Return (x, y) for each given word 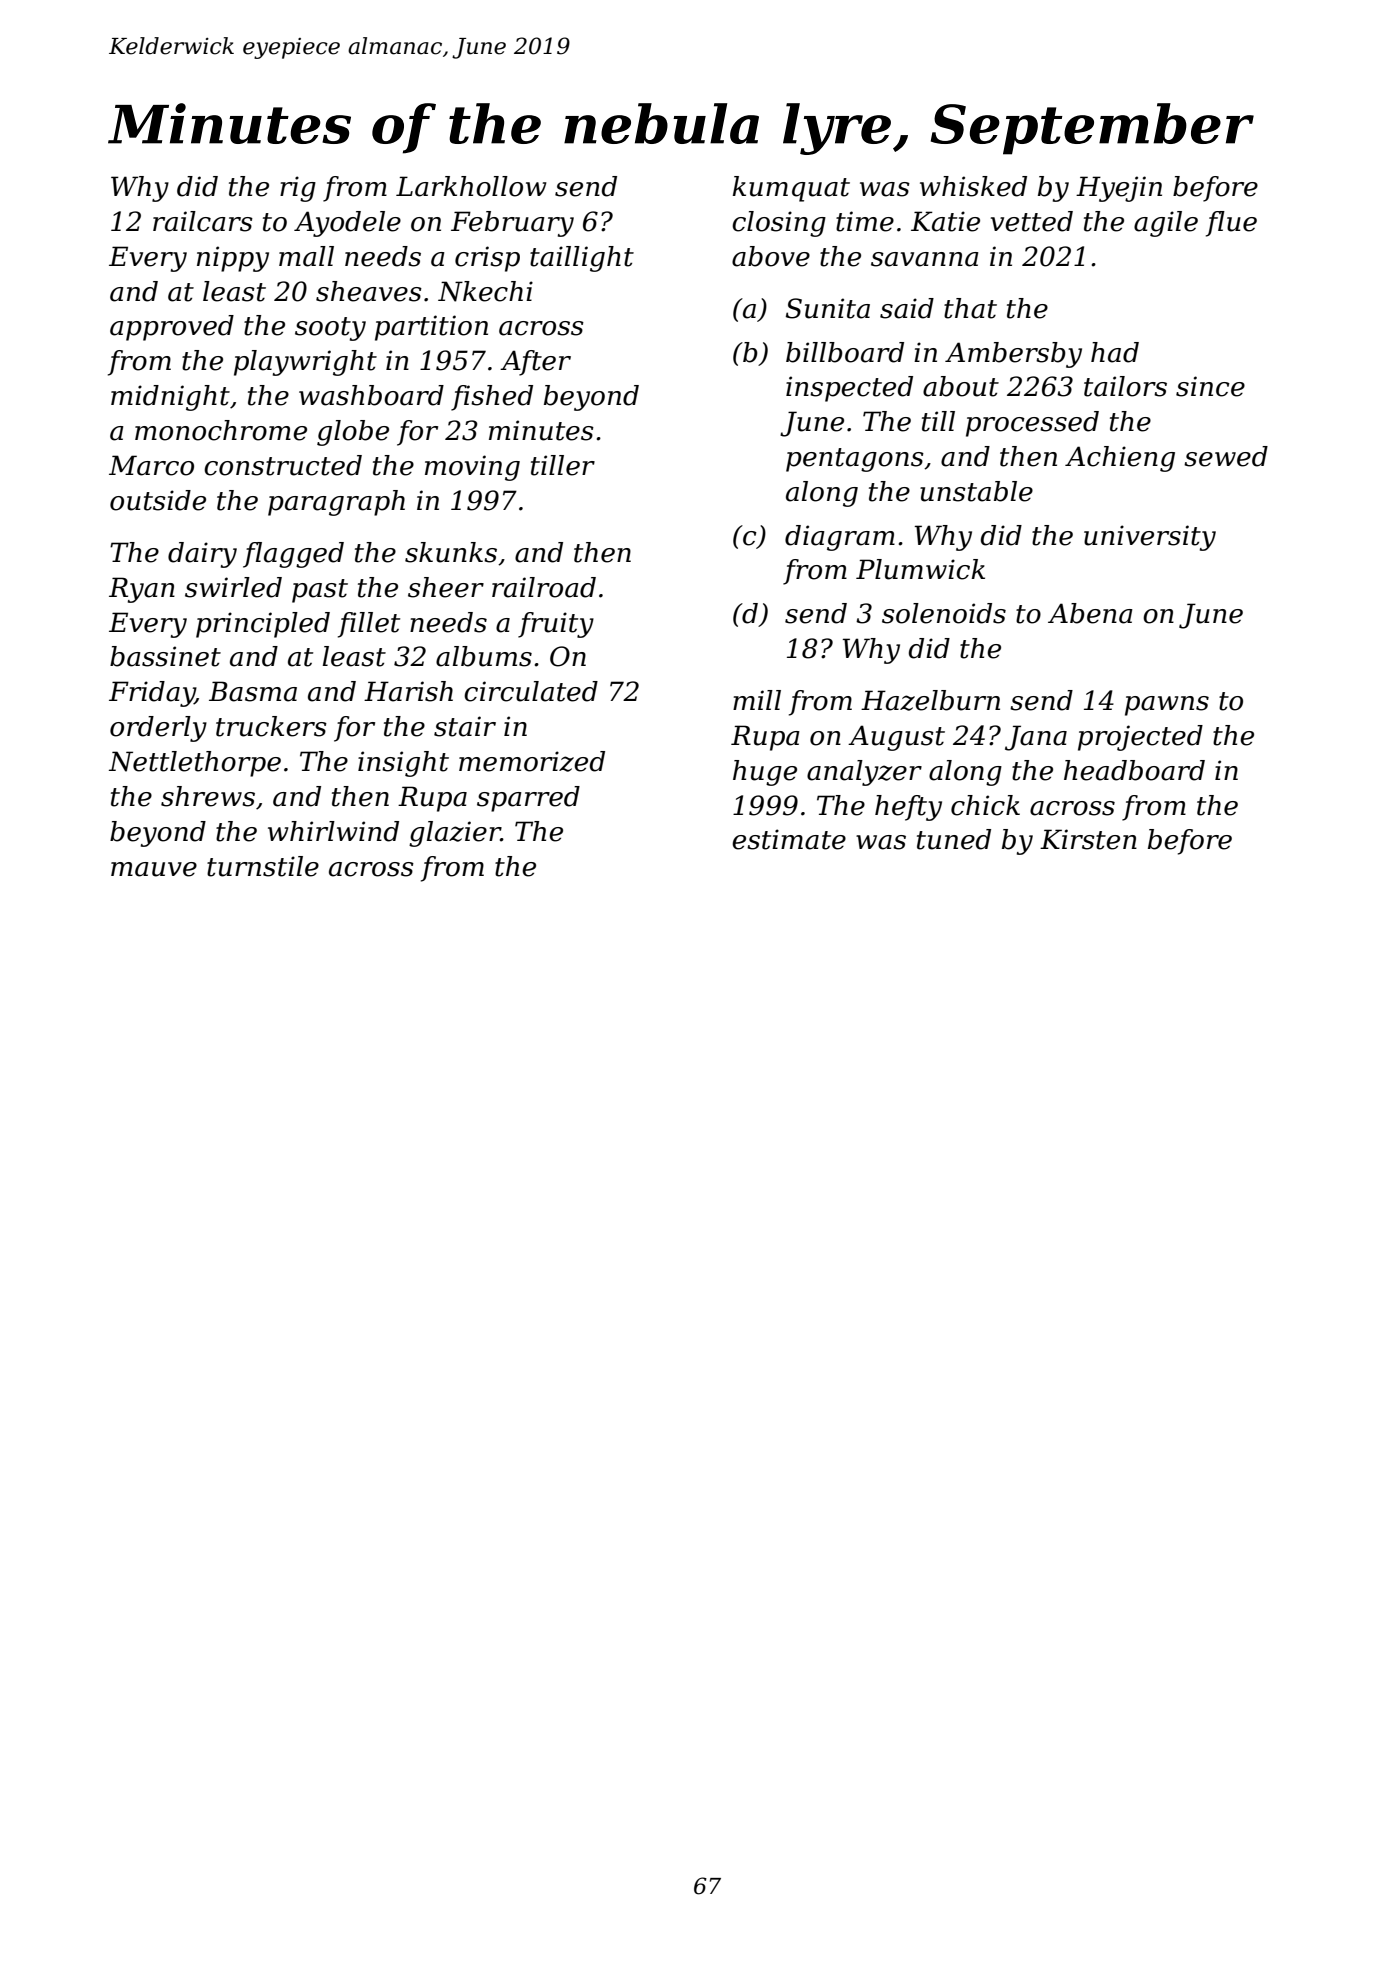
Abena (1090, 613)
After (535, 363)
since (1210, 386)
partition (431, 328)
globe (353, 433)
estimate (789, 839)
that (970, 308)
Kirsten (1088, 839)
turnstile (263, 866)
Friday (152, 694)
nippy (233, 259)
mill (757, 700)
